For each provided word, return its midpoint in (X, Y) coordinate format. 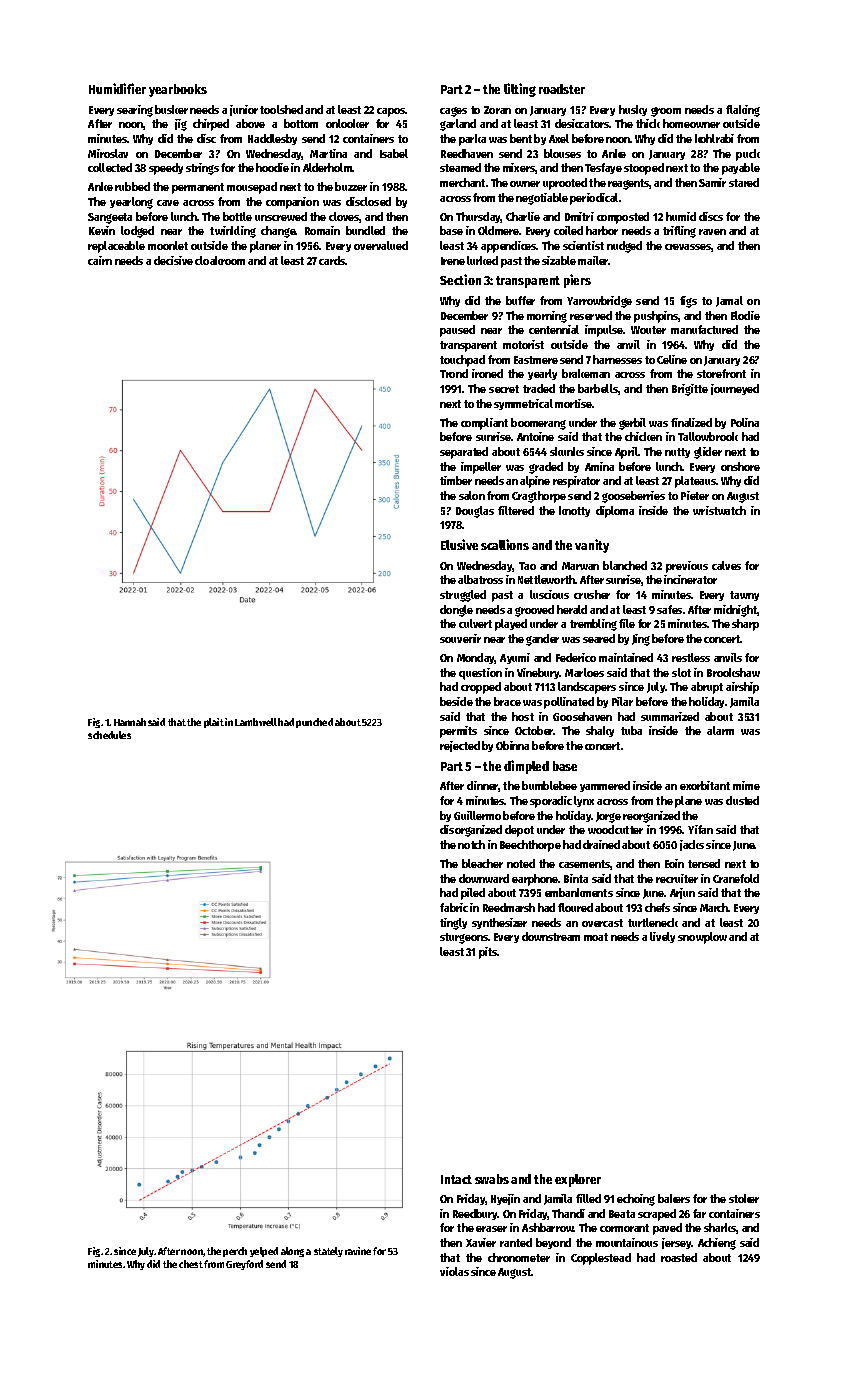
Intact (456, 1179)
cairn (100, 260)
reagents (629, 184)
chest (191, 1264)
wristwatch (719, 510)
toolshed (281, 109)
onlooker (347, 123)
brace (507, 701)
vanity (592, 546)
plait (214, 723)
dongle (456, 611)
